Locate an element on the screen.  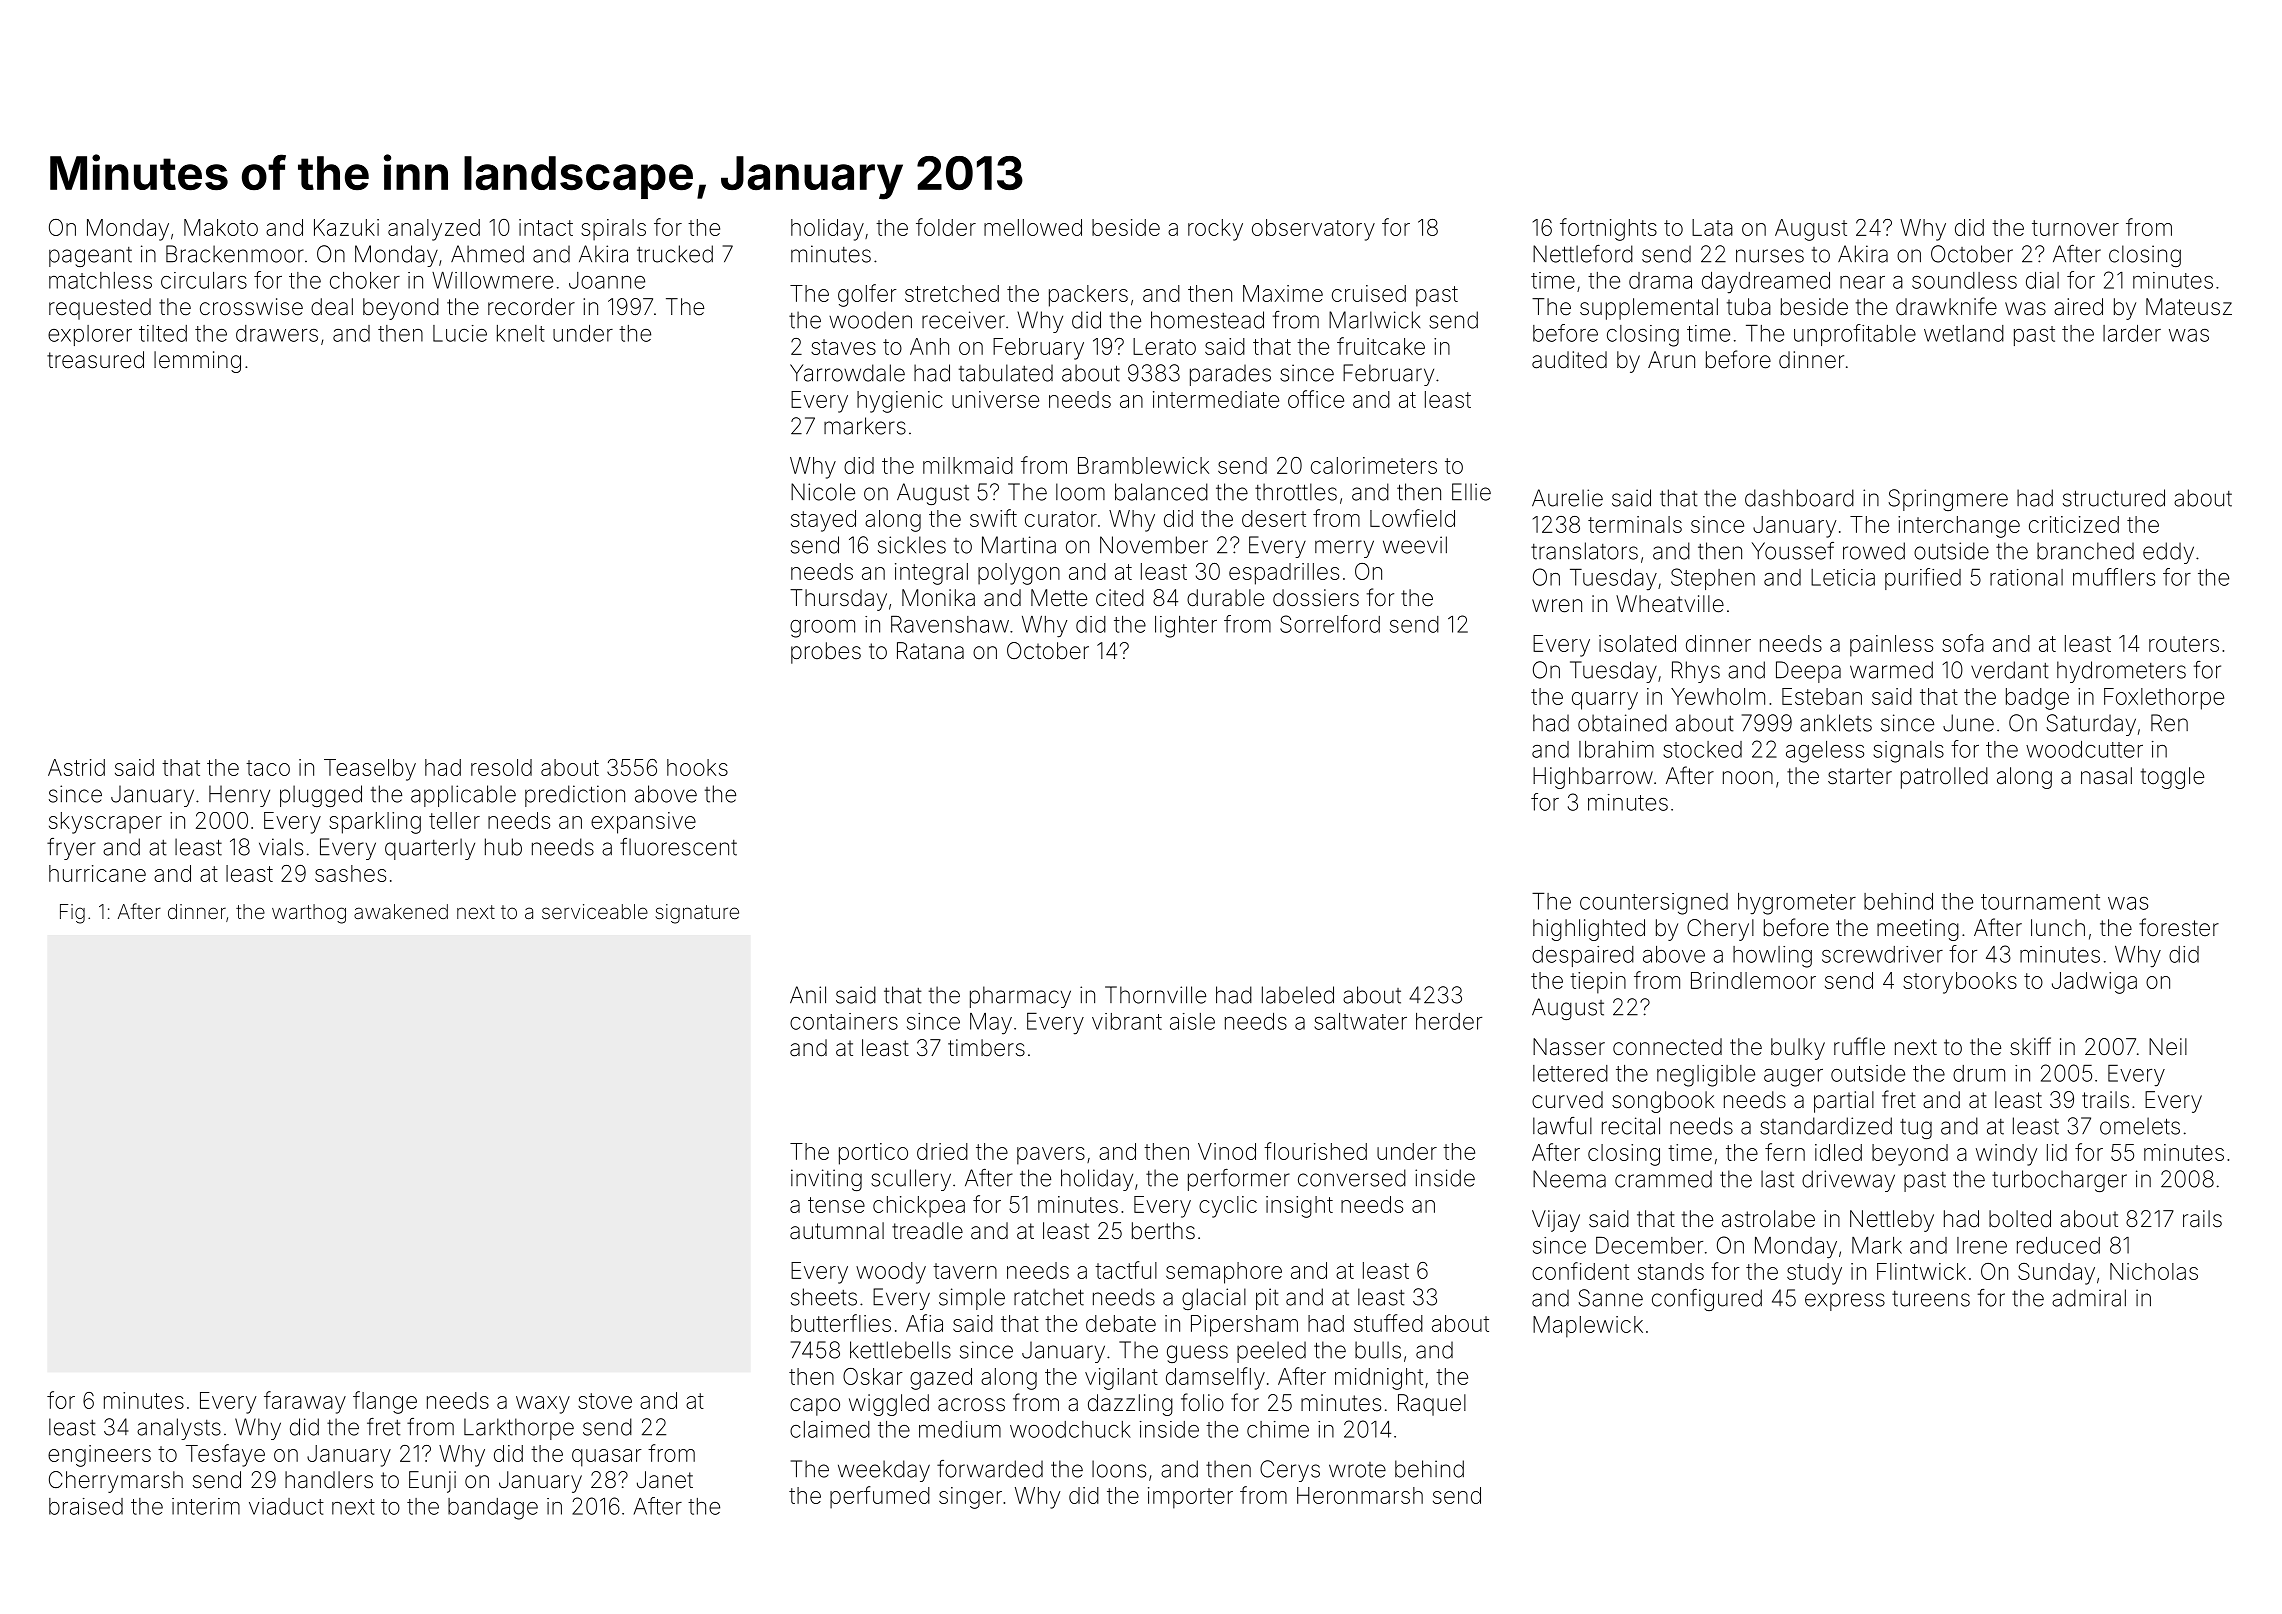
explorer is located at coordinates (90, 335).
